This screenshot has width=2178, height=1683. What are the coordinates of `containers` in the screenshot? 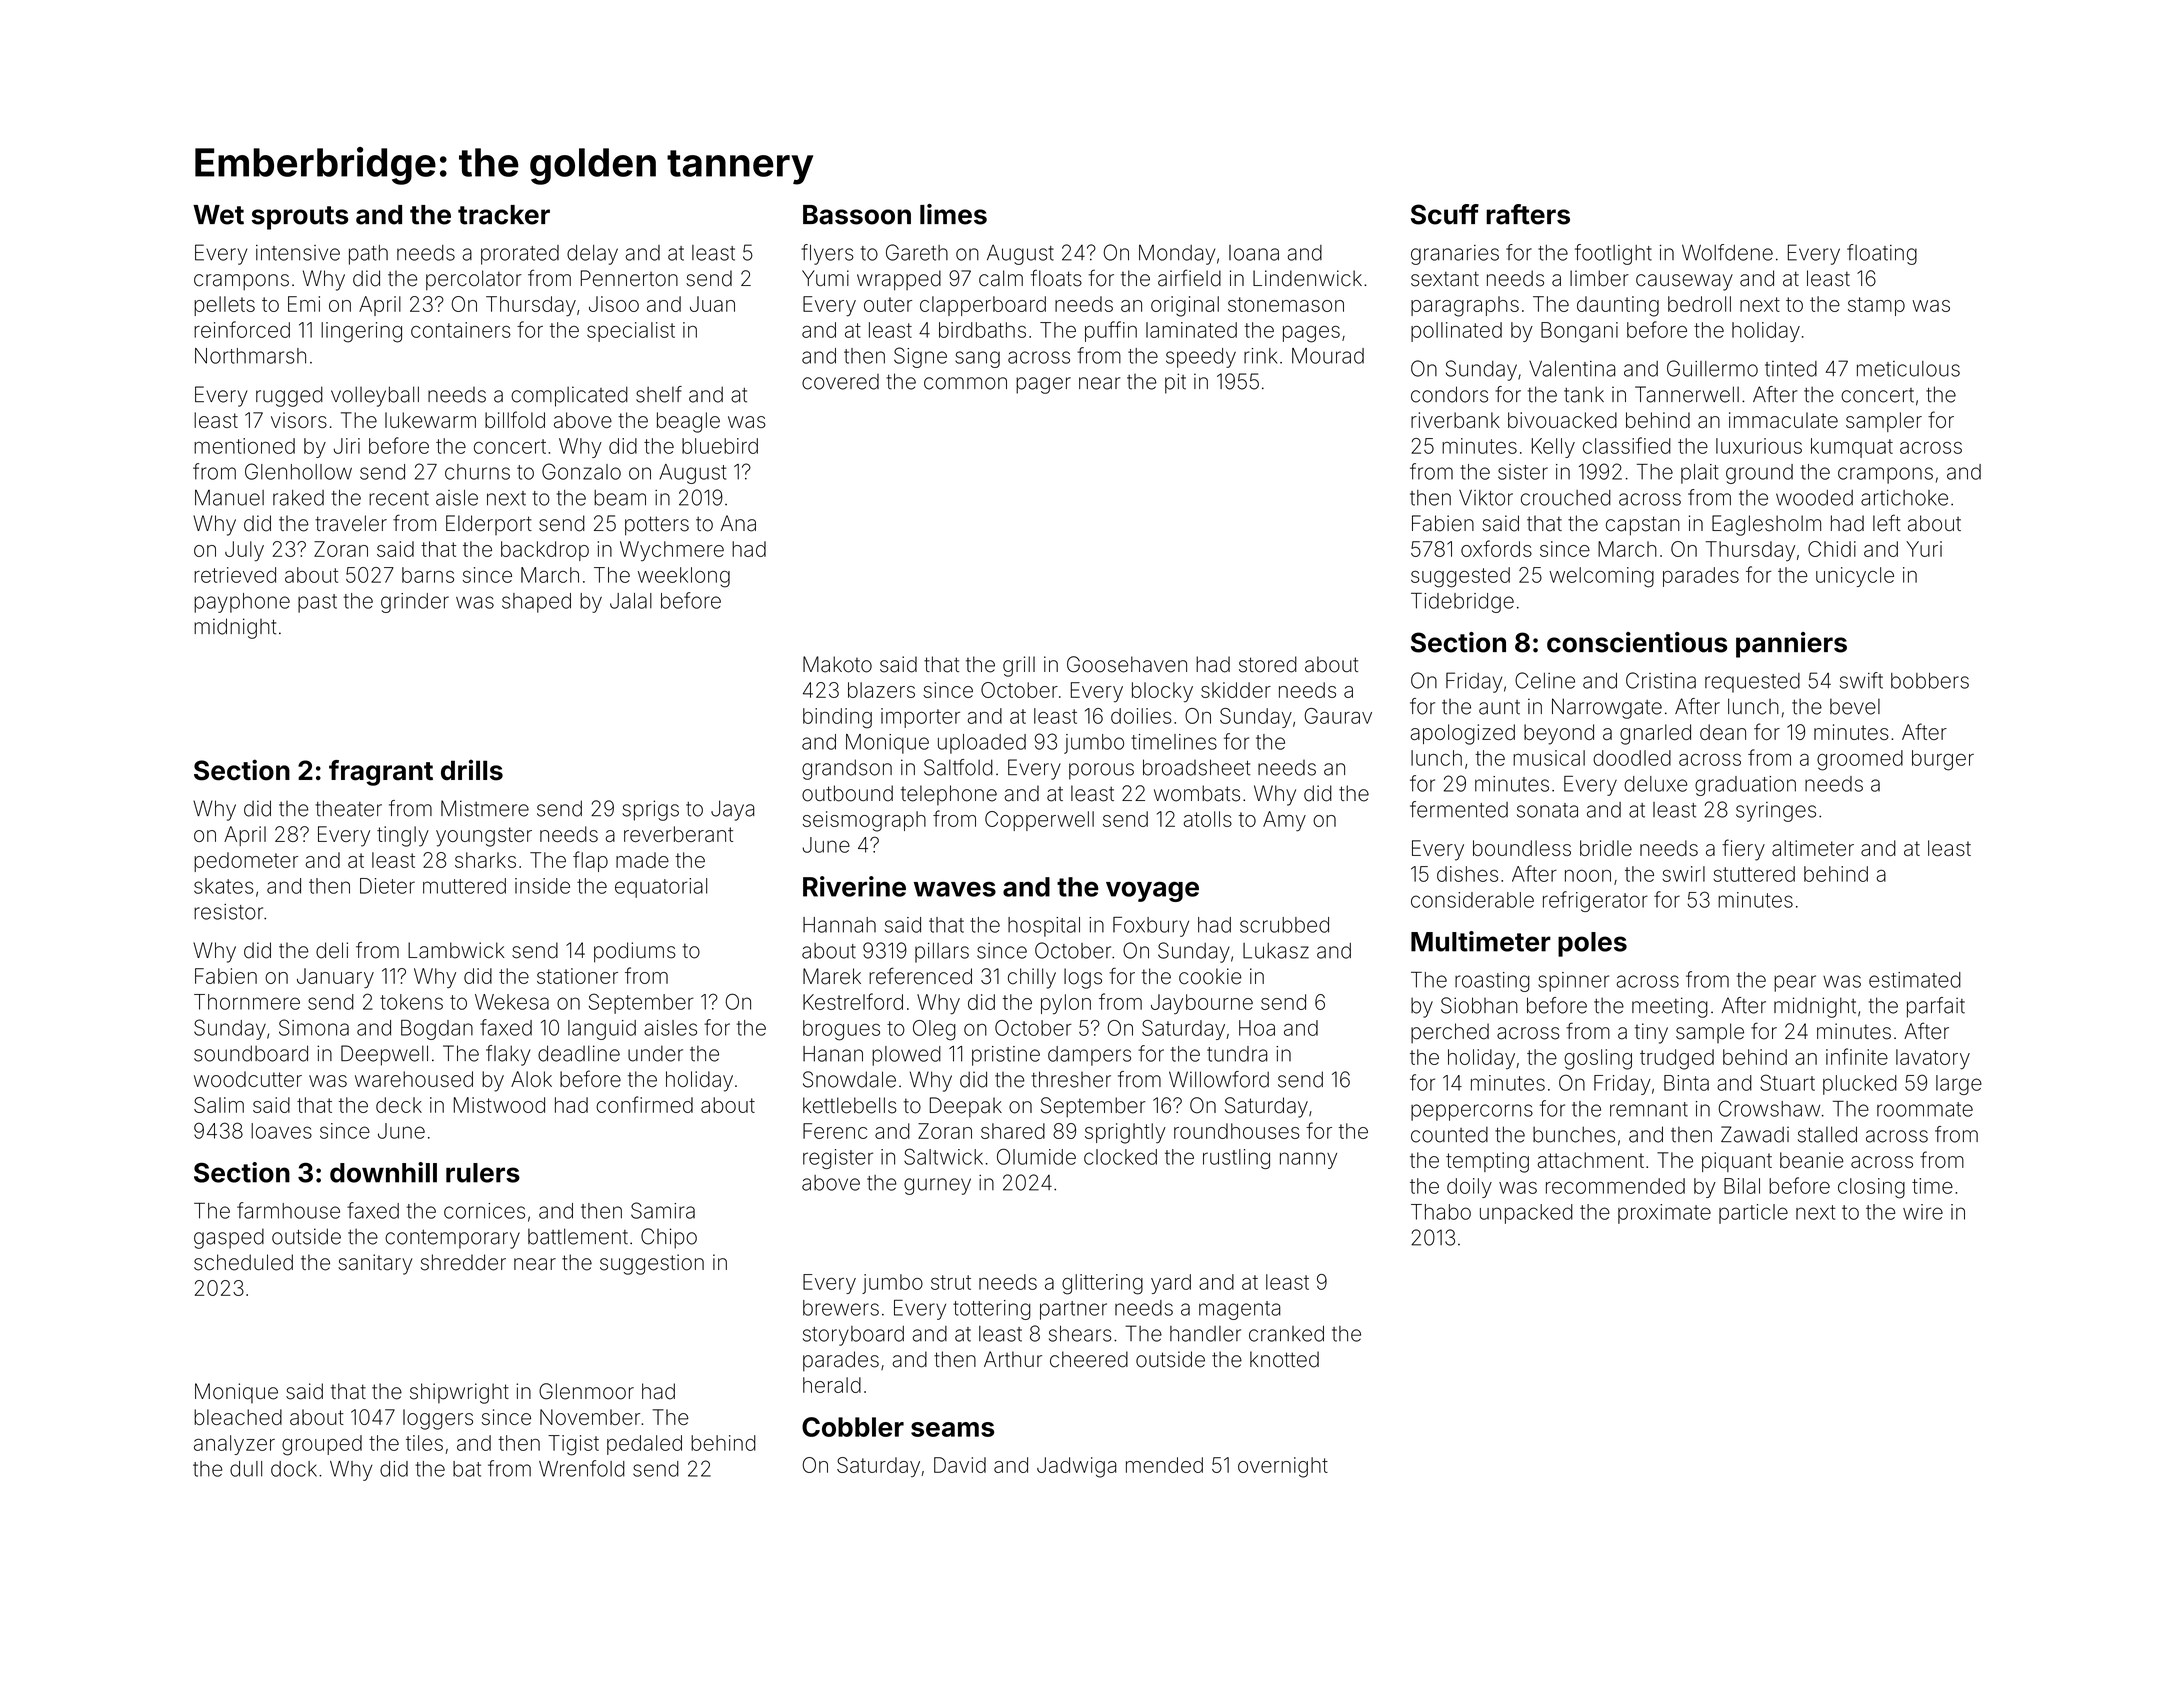 It's located at (461, 330).
